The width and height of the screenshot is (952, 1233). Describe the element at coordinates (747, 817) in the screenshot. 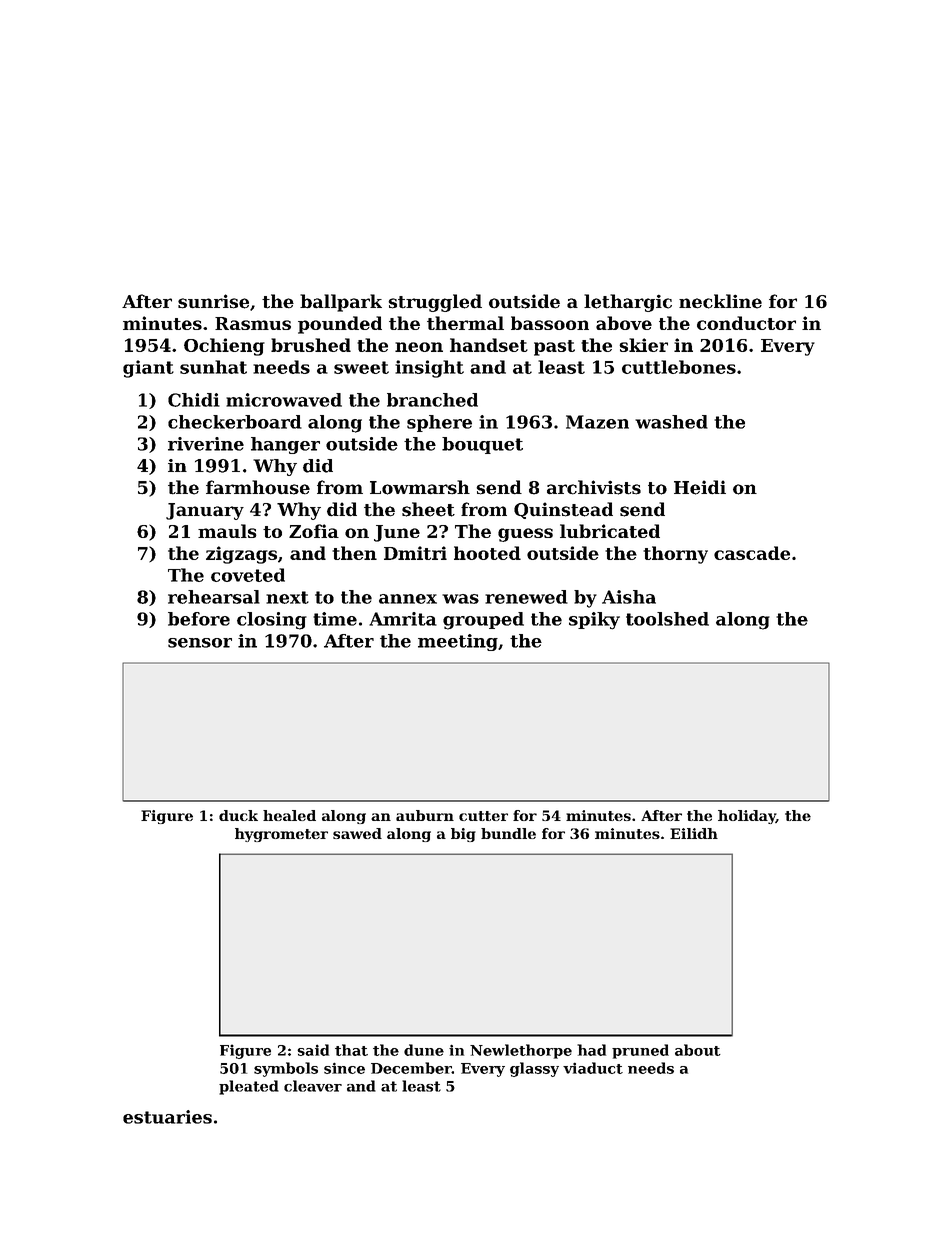

I see `holiday` at that location.
